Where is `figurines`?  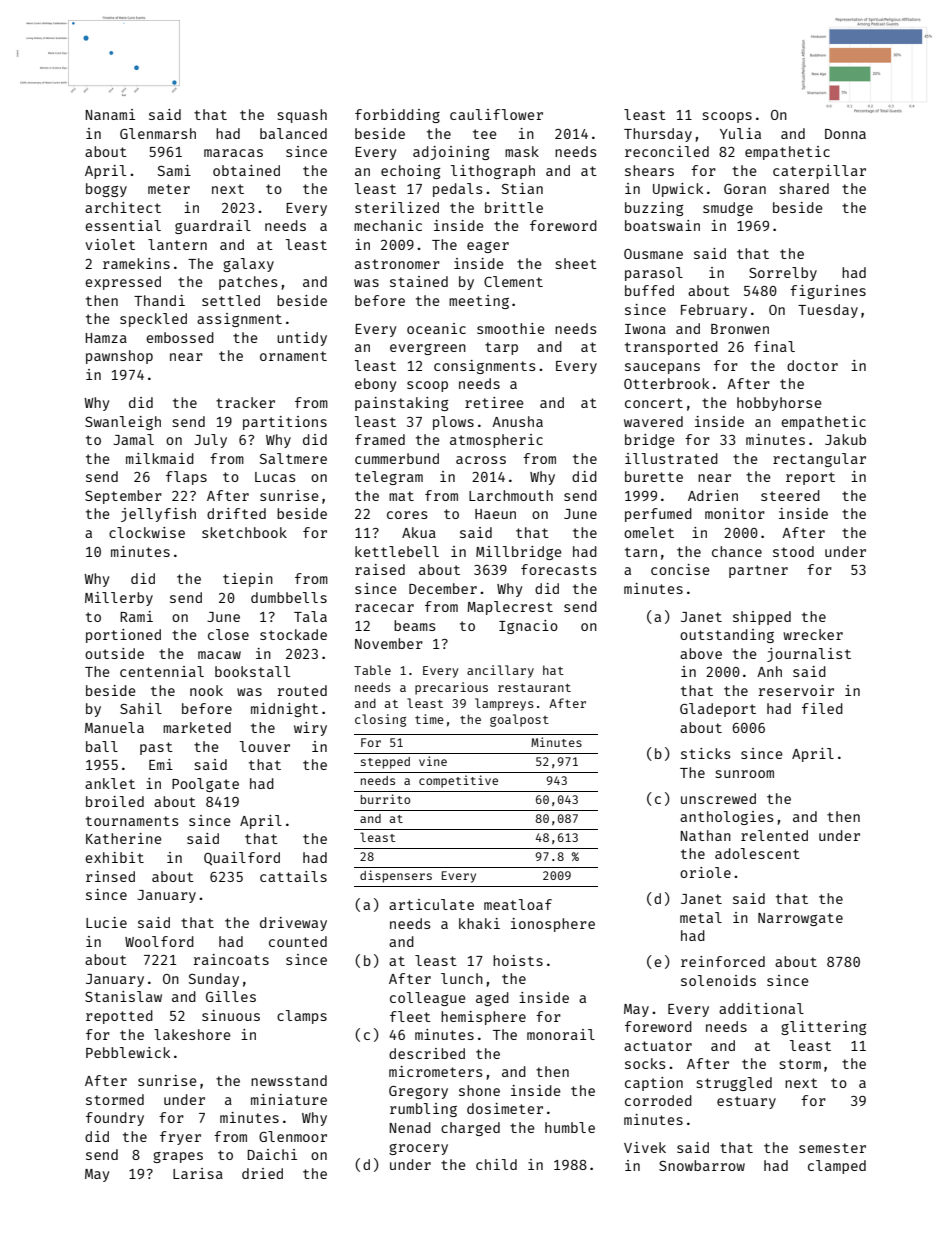 figurines is located at coordinates (828, 292).
